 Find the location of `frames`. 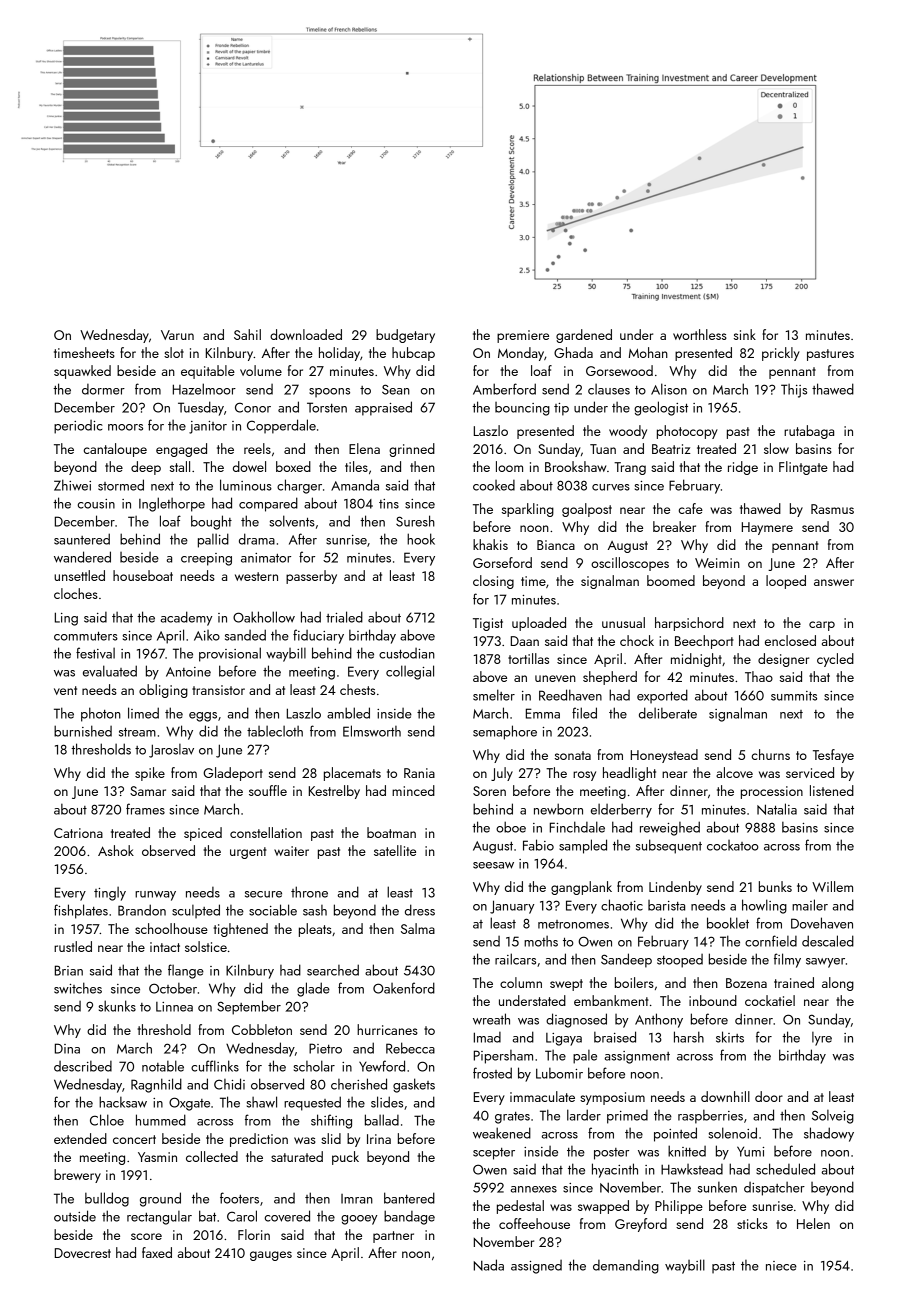

frames is located at coordinates (145, 809).
